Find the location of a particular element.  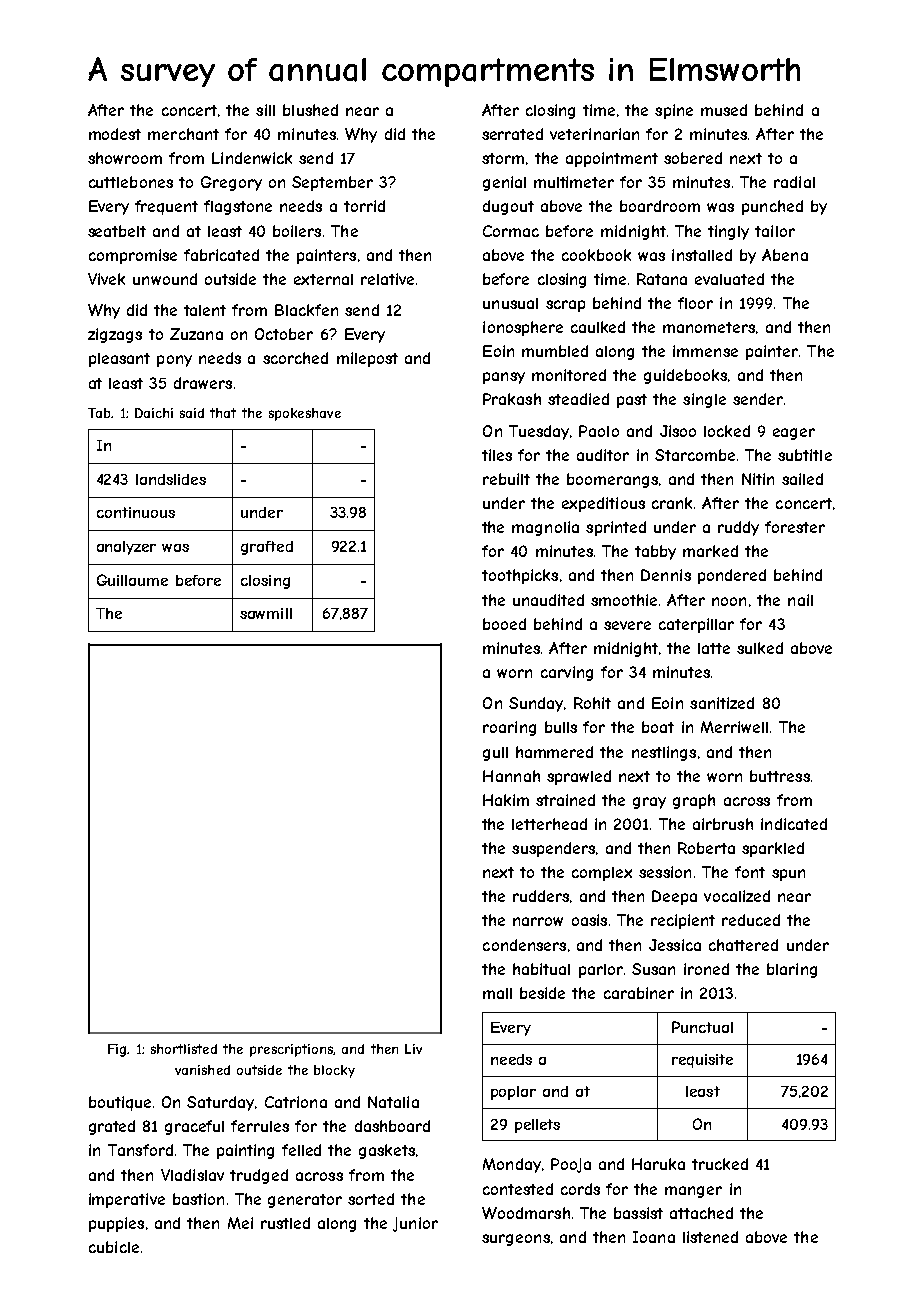

unaudited is located at coordinates (548, 600).
